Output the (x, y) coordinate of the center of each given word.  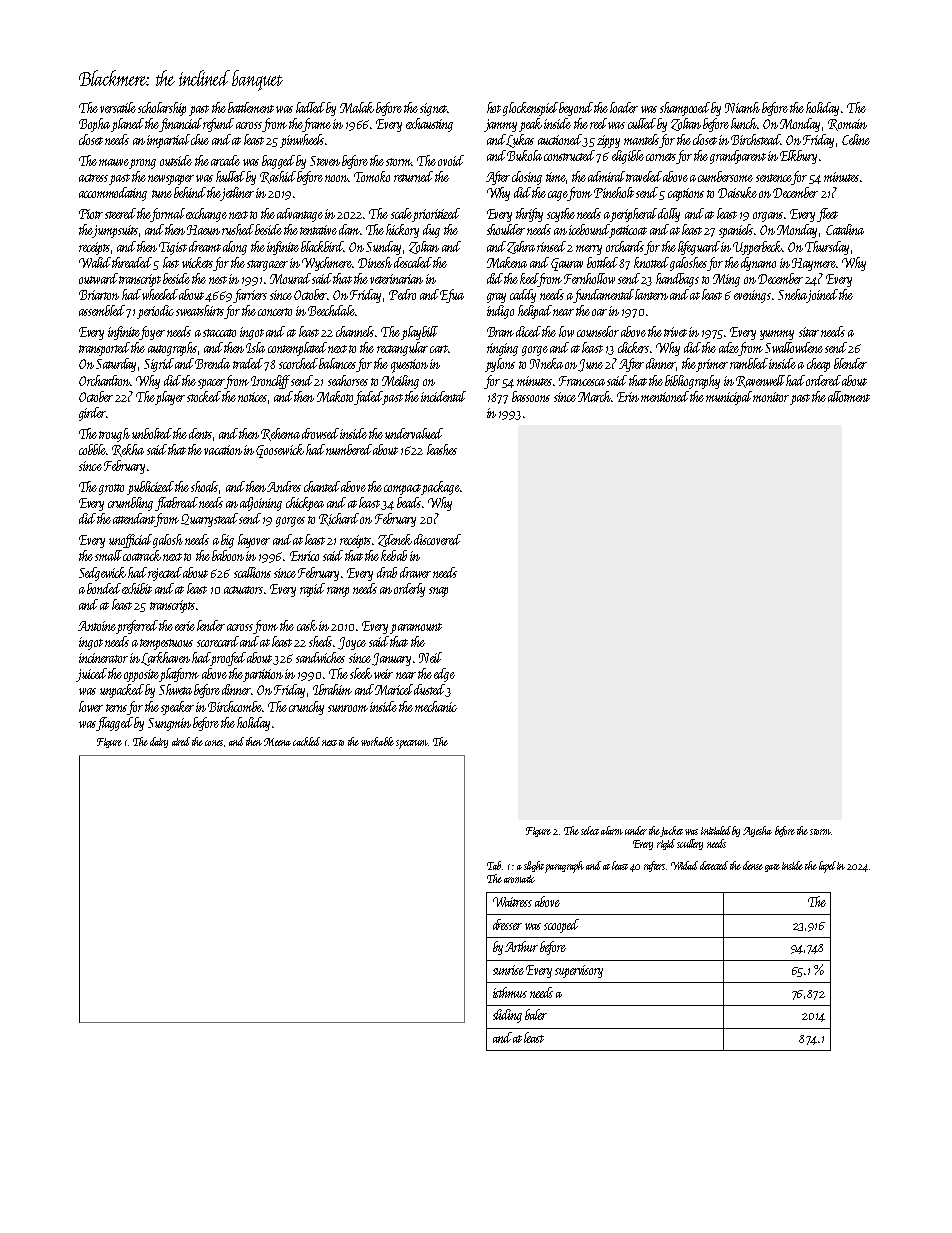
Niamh (742, 107)
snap (438, 592)
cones (214, 743)
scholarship (162, 109)
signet (433, 109)
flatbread (176, 504)
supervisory (579, 971)
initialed (717, 830)
